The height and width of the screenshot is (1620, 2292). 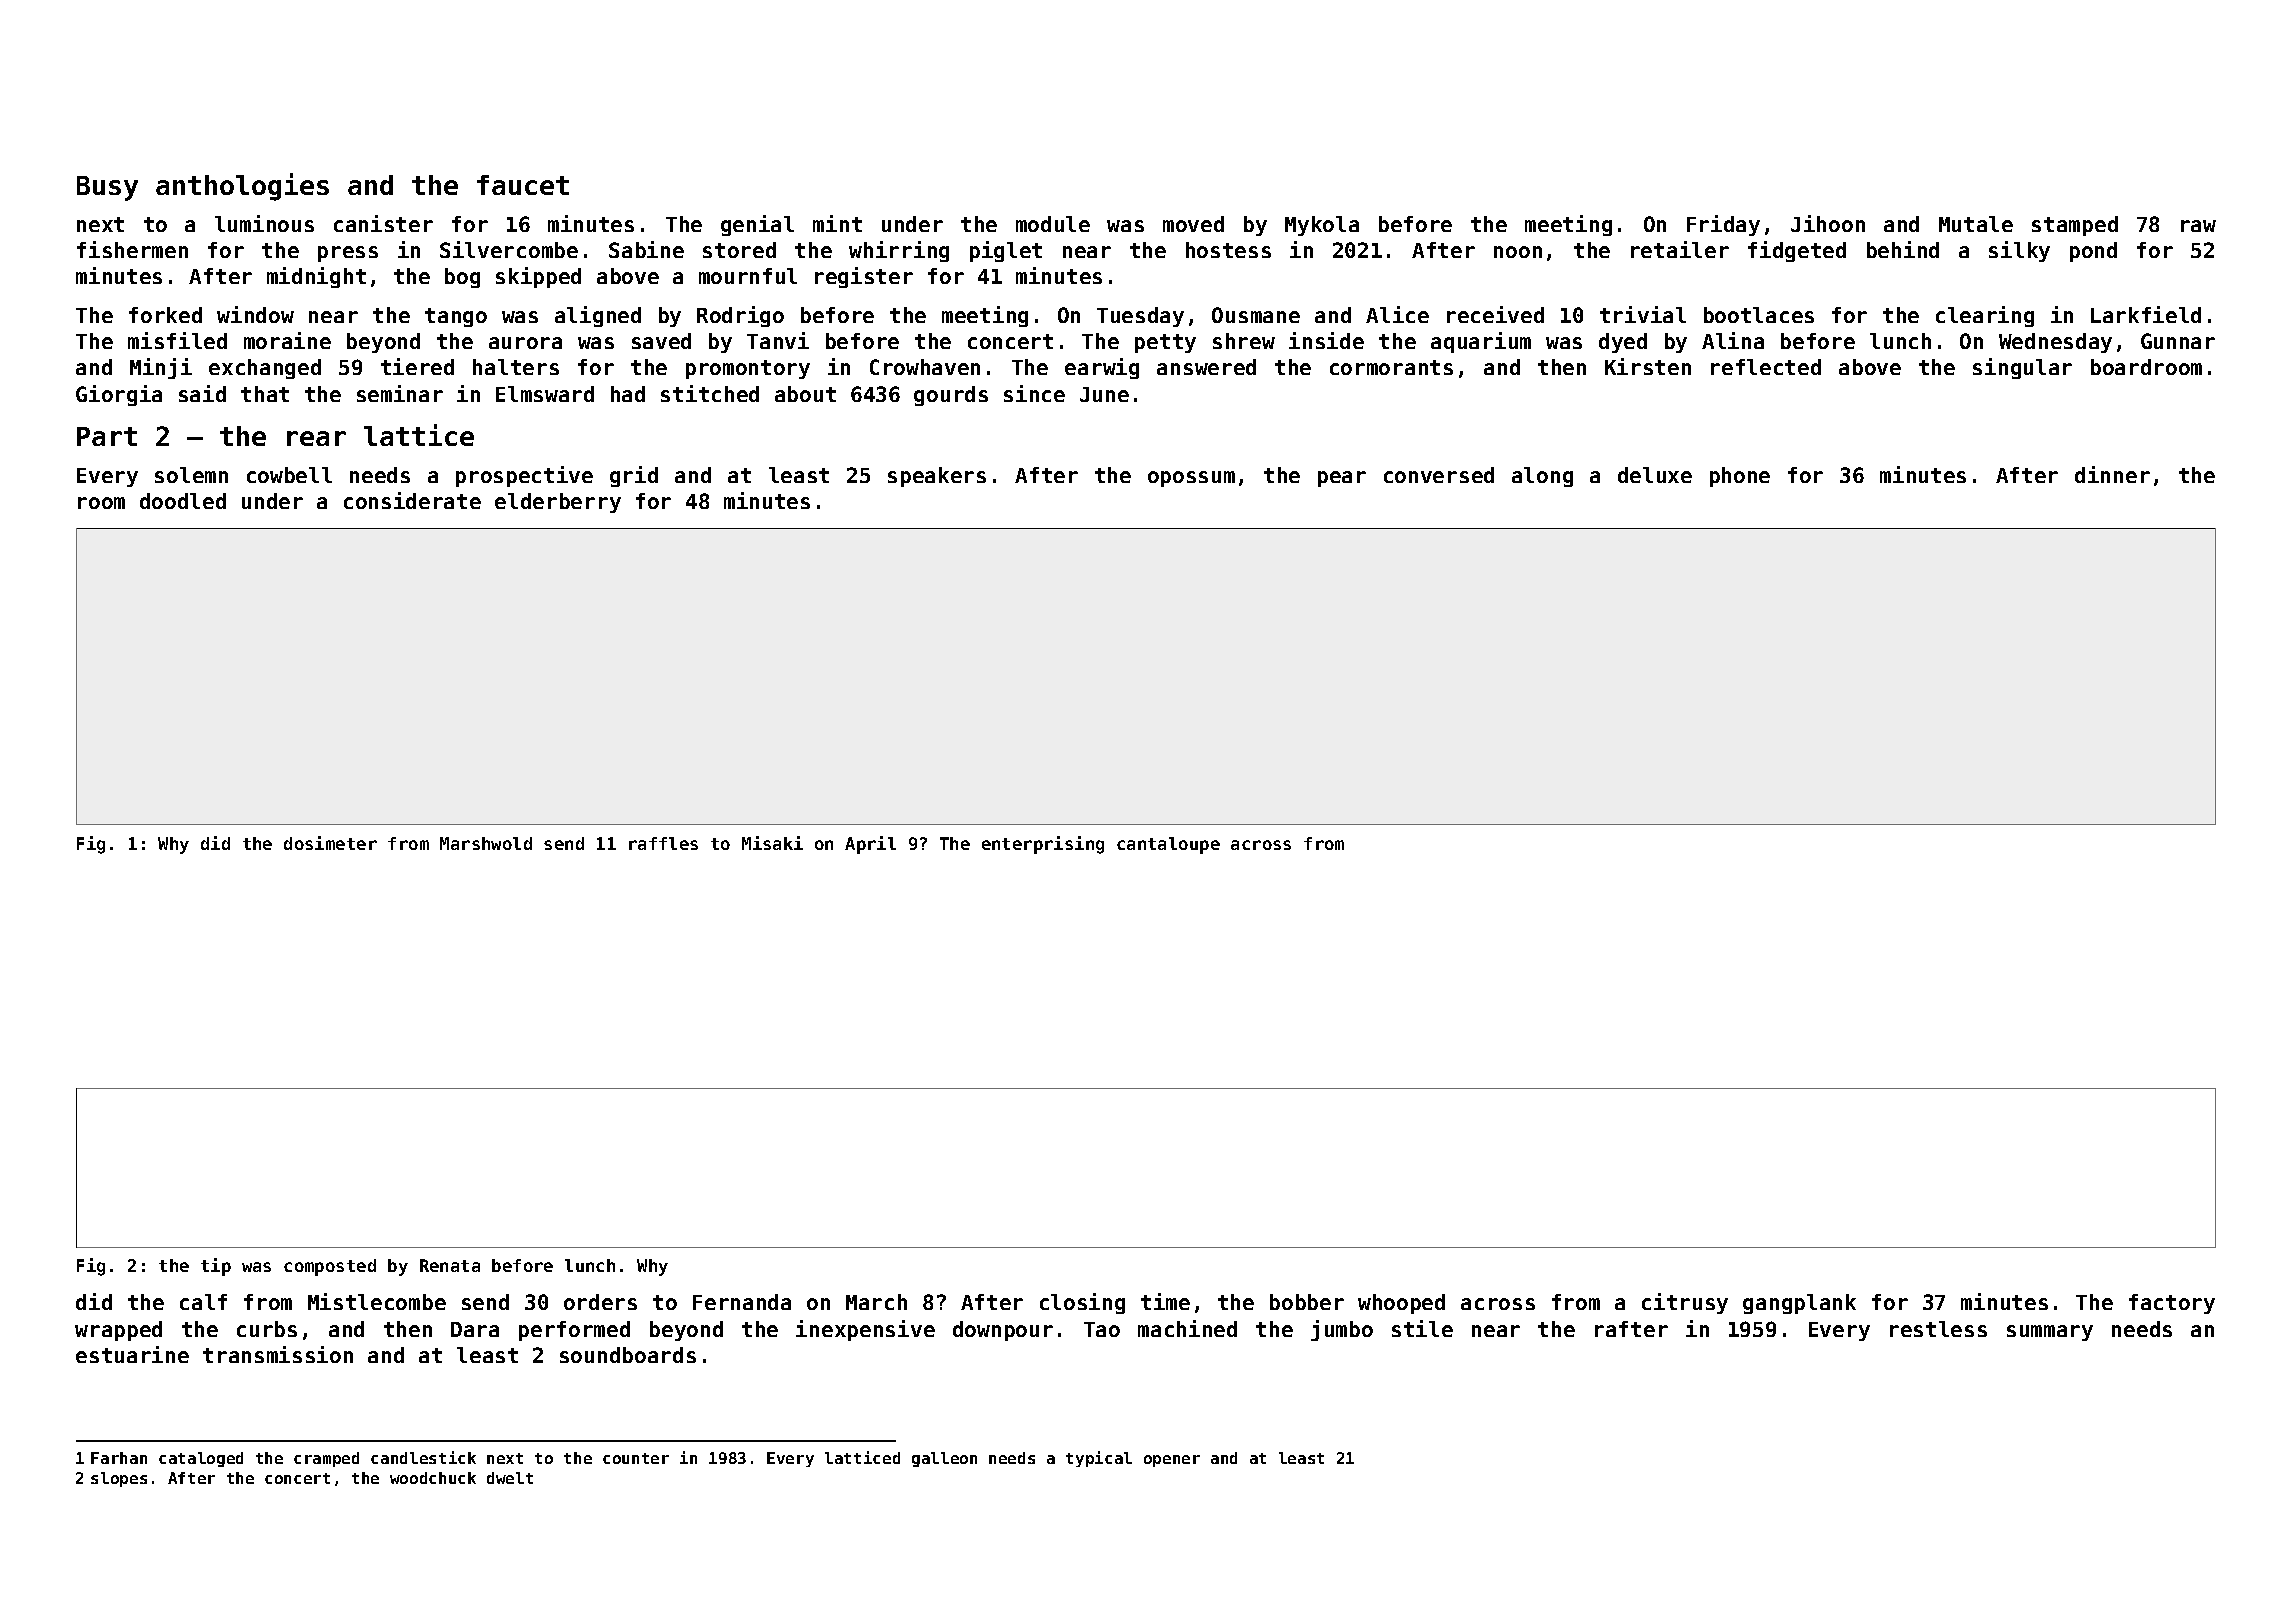 What do you see at coordinates (510, 1478) in the screenshot?
I see `dwelt` at bounding box center [510, 1478].
